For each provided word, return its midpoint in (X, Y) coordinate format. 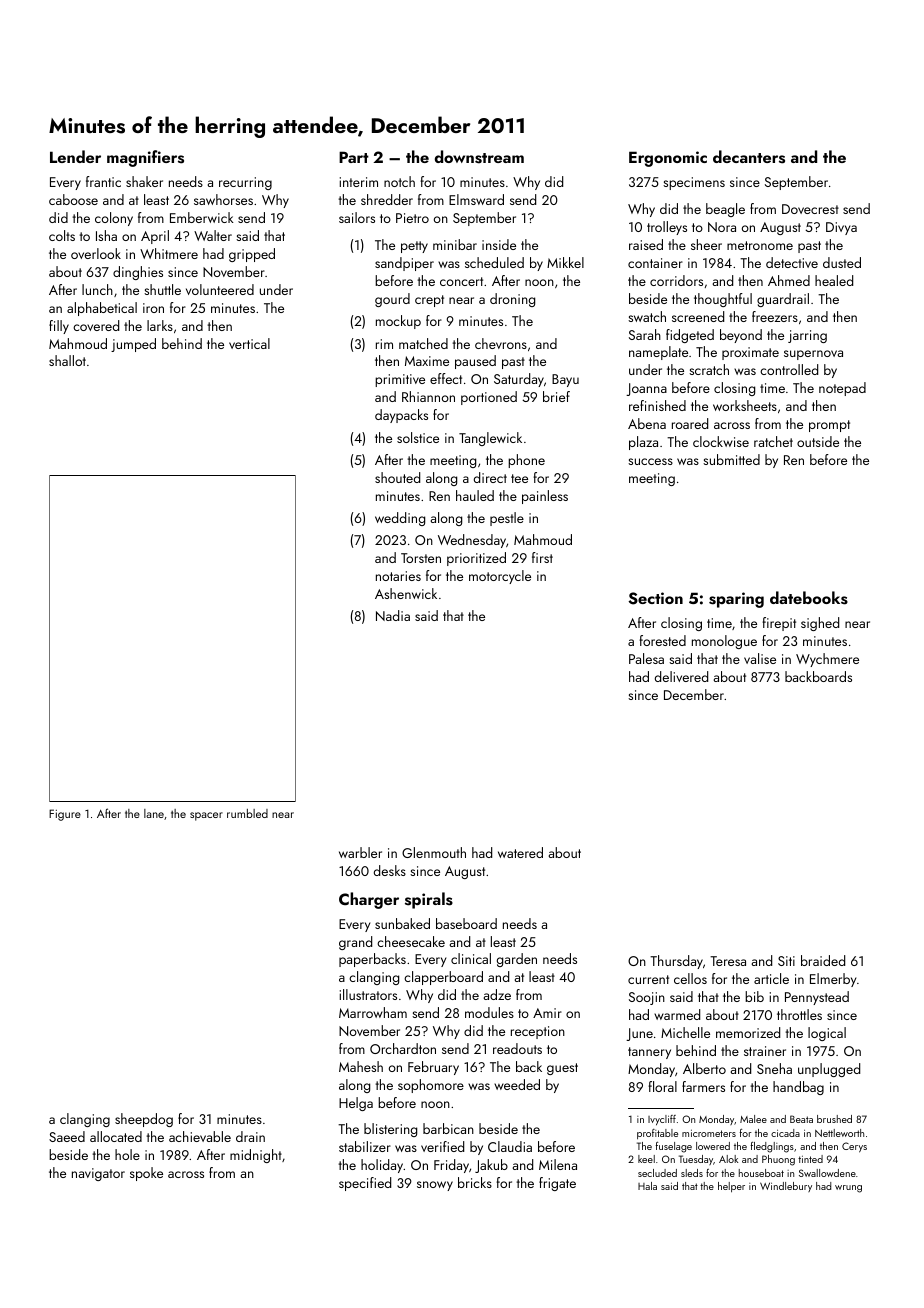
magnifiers (145, 158)
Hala (647, 1186)
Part (354, 157)
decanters (749, 157)
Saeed (67, 1136)
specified (365, 1184)
